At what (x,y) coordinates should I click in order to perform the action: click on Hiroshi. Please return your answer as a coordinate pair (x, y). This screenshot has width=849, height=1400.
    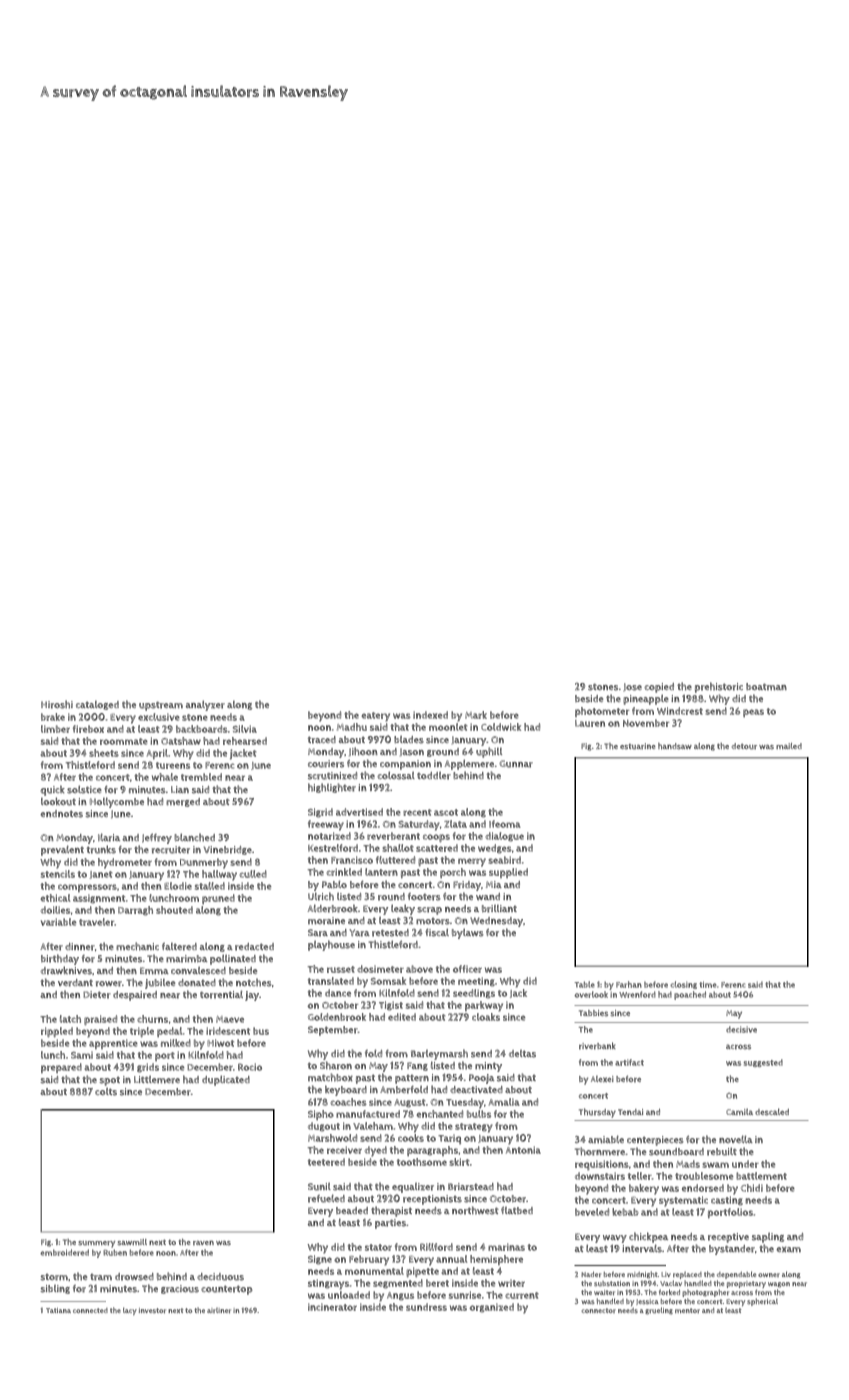
    Looking at the image, I should click on (57, 704).
